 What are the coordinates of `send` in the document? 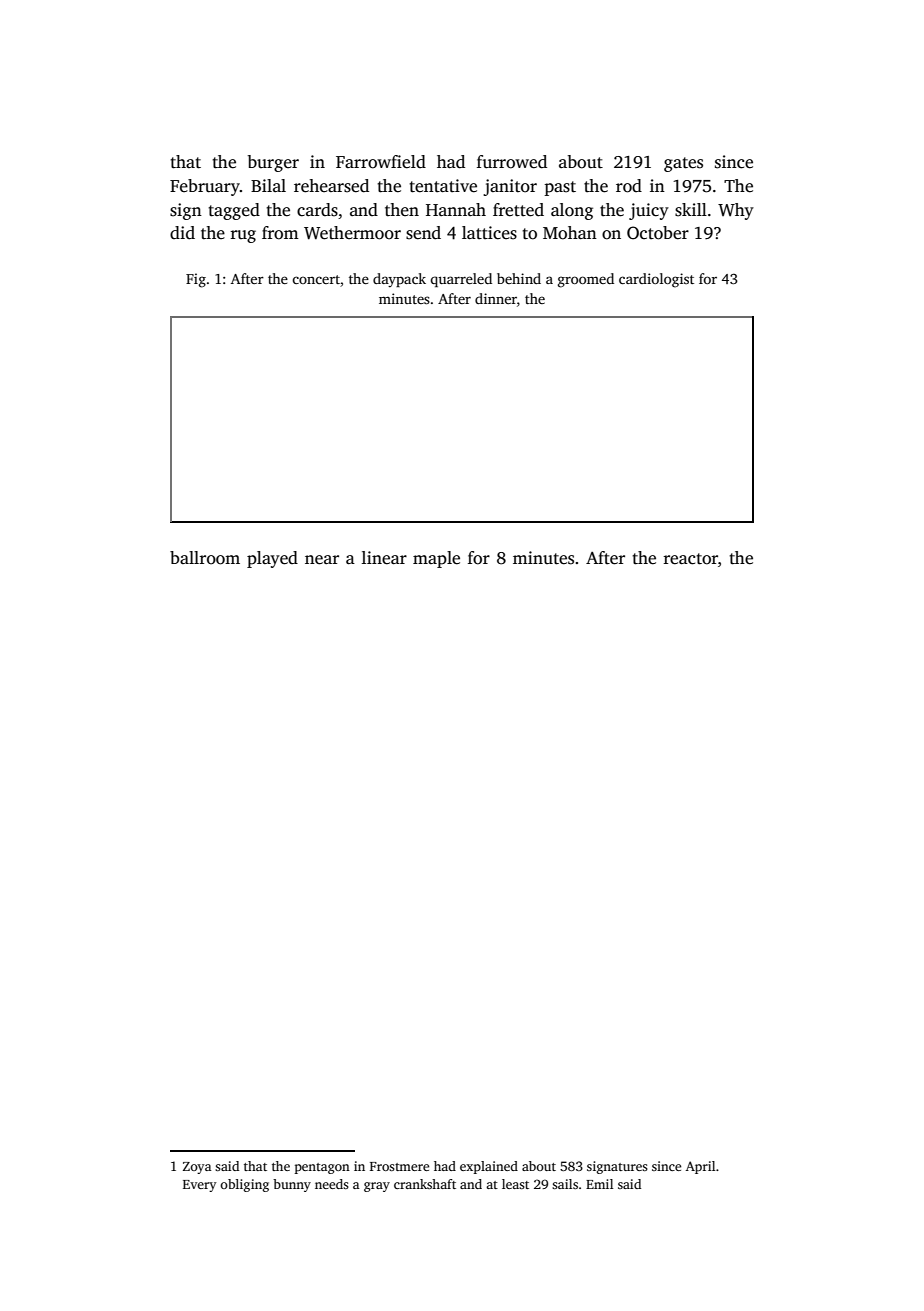 It's located at (423, 233).
